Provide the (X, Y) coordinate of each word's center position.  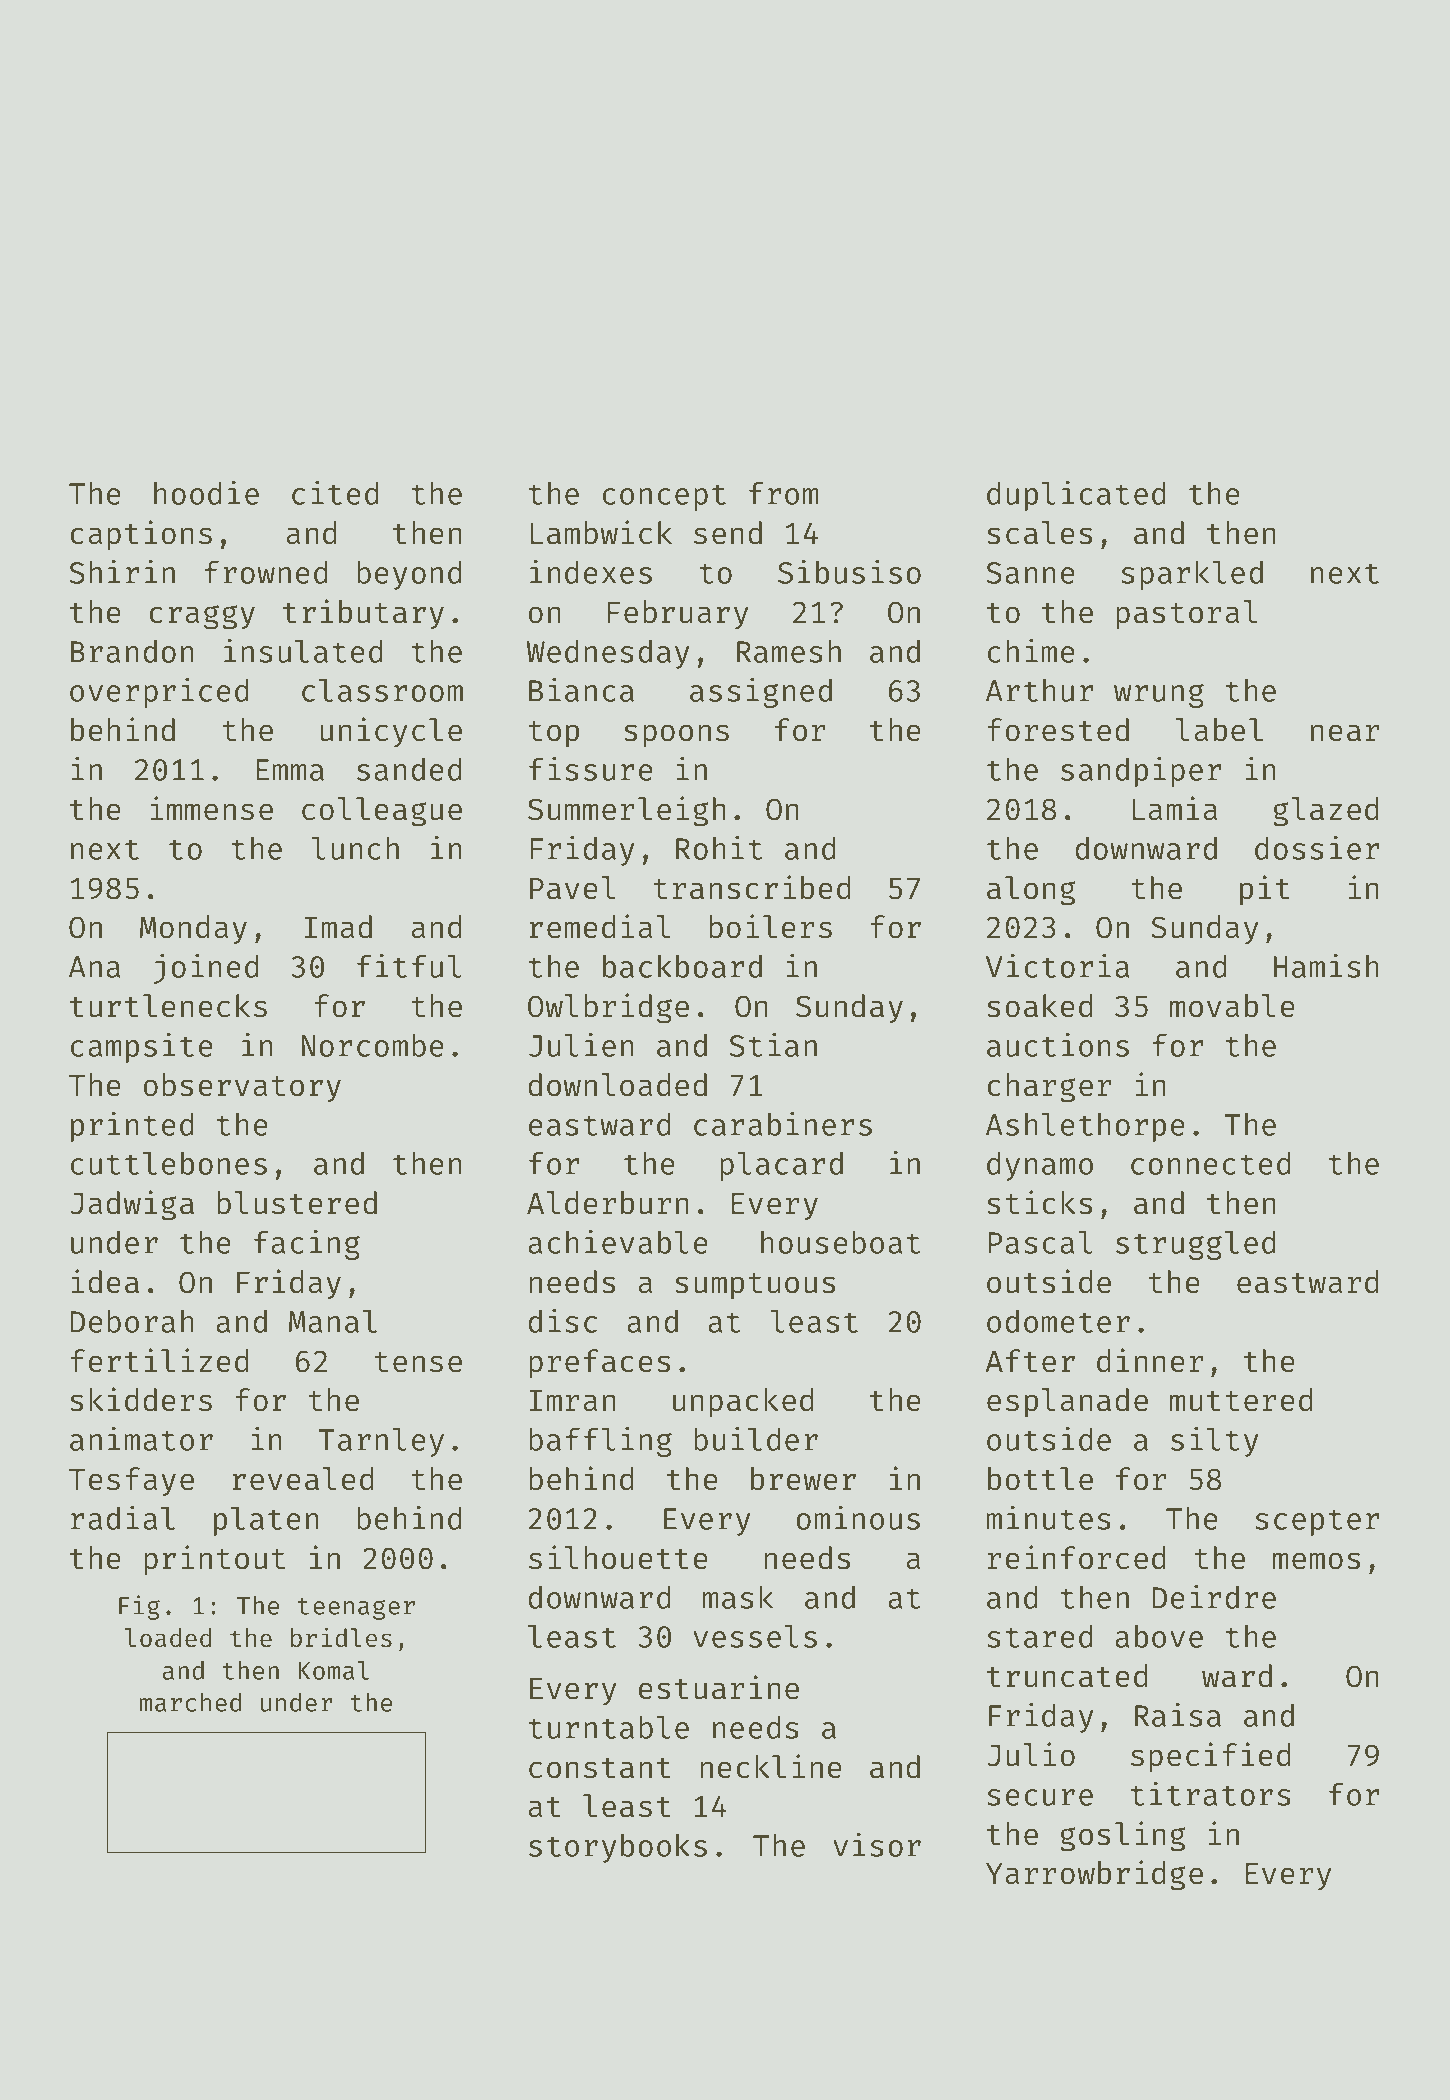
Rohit (719, 848)
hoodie (206, 493)
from (784, 493)
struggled (1196, 1245)
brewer (803, 1479)
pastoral (1186, 615)
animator (141, 1439)
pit (1265, 890)
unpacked (743, 1403)
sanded (409, 769)
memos (1317, 1561)
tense (418, 1362)
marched (190, 1702)
